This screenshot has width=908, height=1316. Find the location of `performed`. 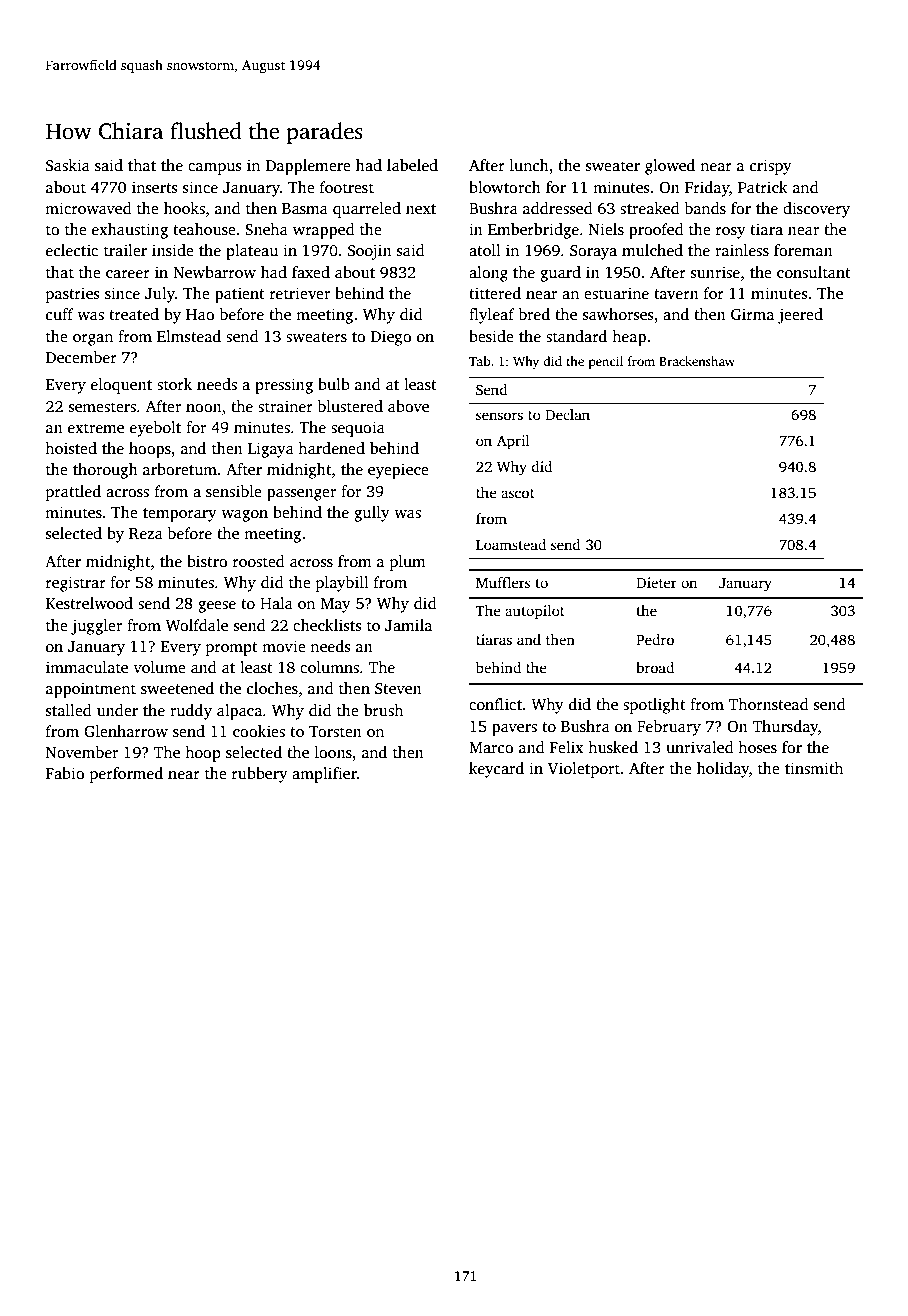

performed is located at coordinates (126, 775).
